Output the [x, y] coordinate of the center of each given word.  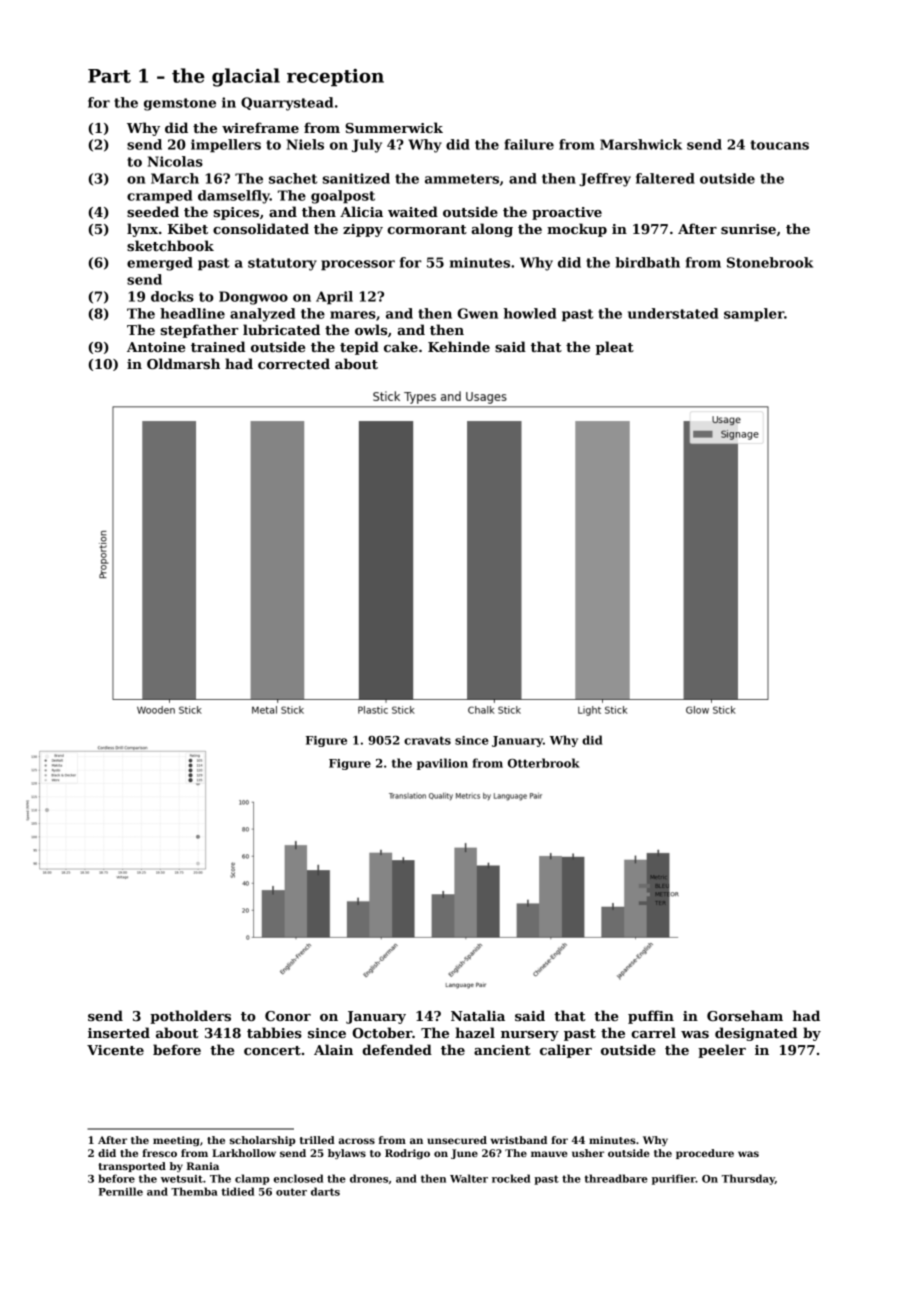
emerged [160, 264]
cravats [427, 740]
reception [335, 77]
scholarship [262, 1141]
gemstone [180, 104]
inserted [119, 1032]
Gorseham [745, 1015]
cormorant [427, 229]
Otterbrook [544, 763]
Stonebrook [770, 262]
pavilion [442, 764]
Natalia [478, 1015]
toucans [780, 145]
